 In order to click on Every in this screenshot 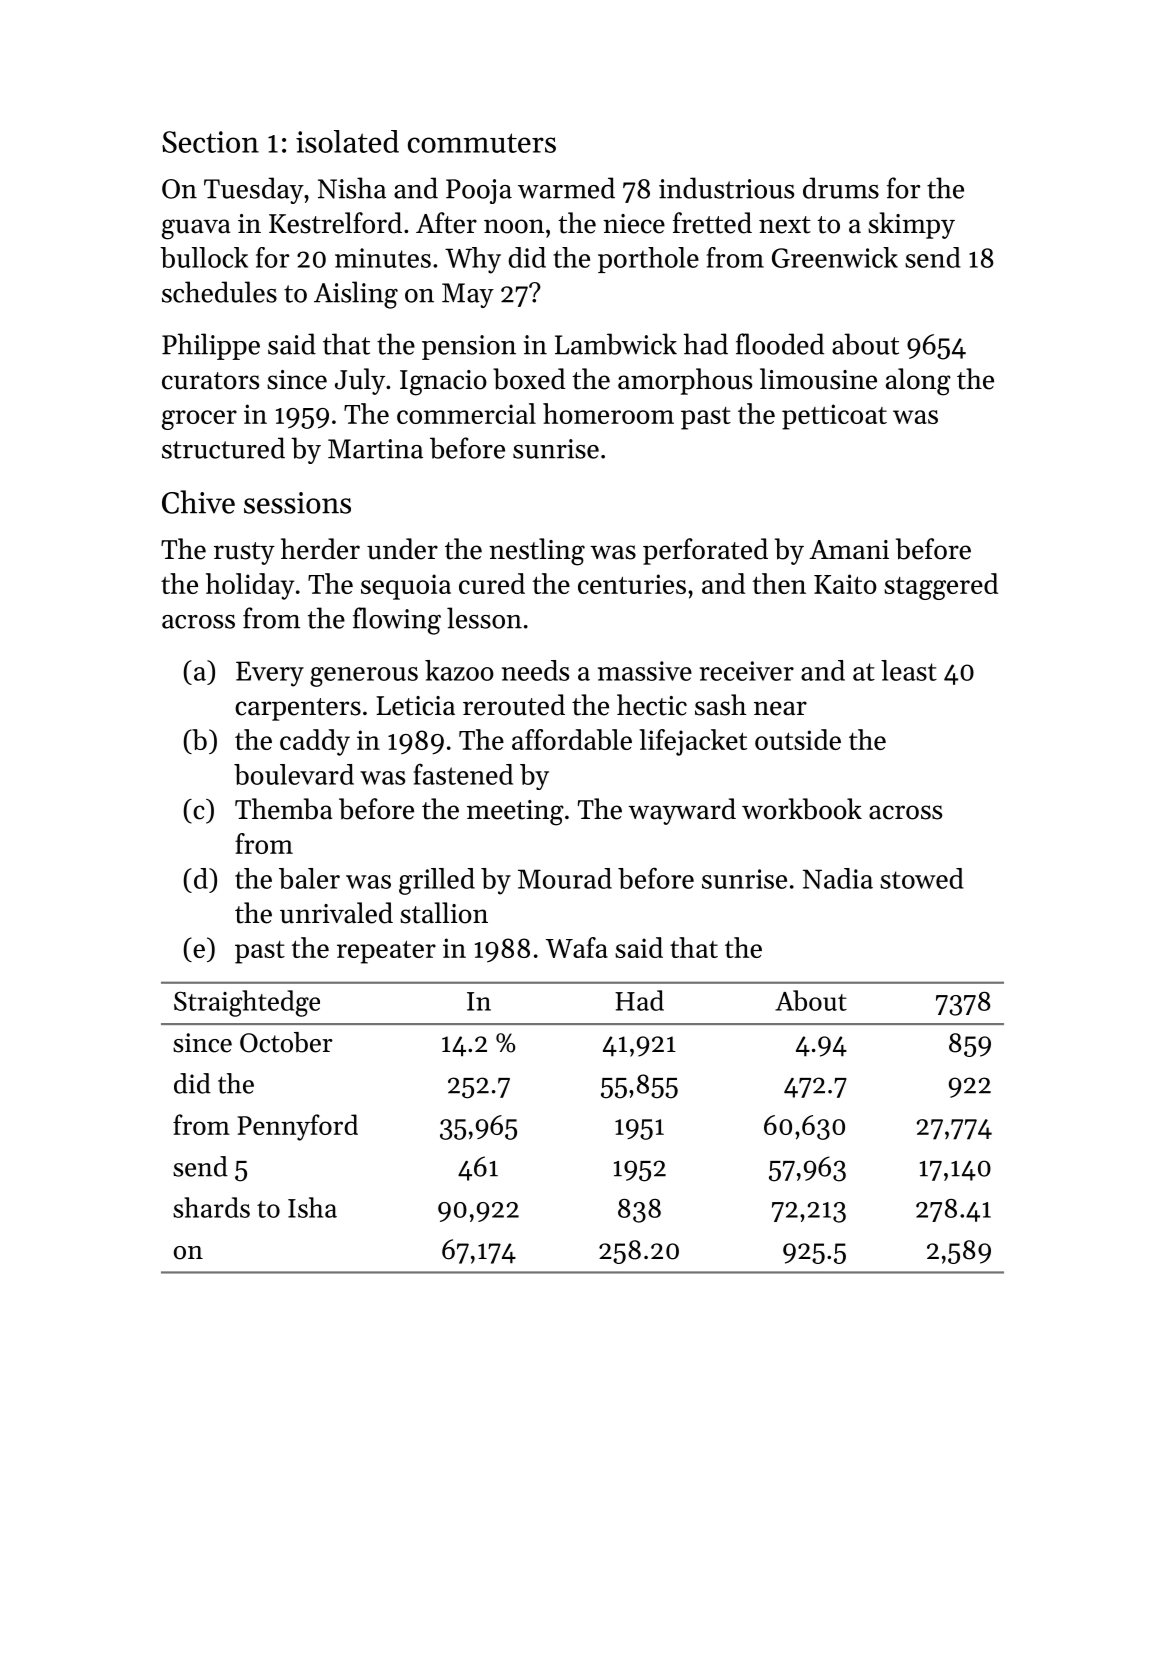, I will do `click(270, 674)`.
